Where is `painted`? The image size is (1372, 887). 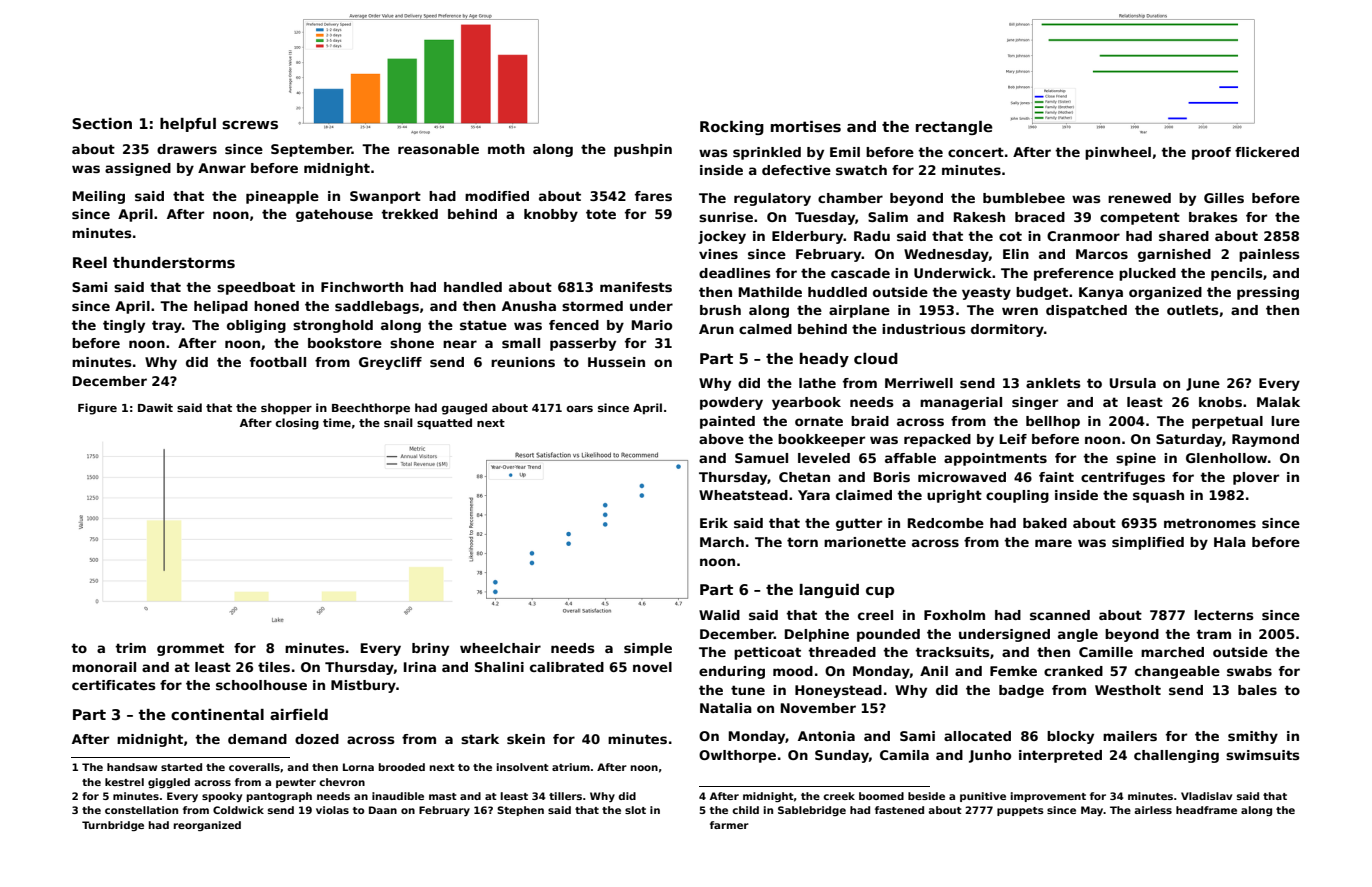 painted is located at coordinates (727, 422).
